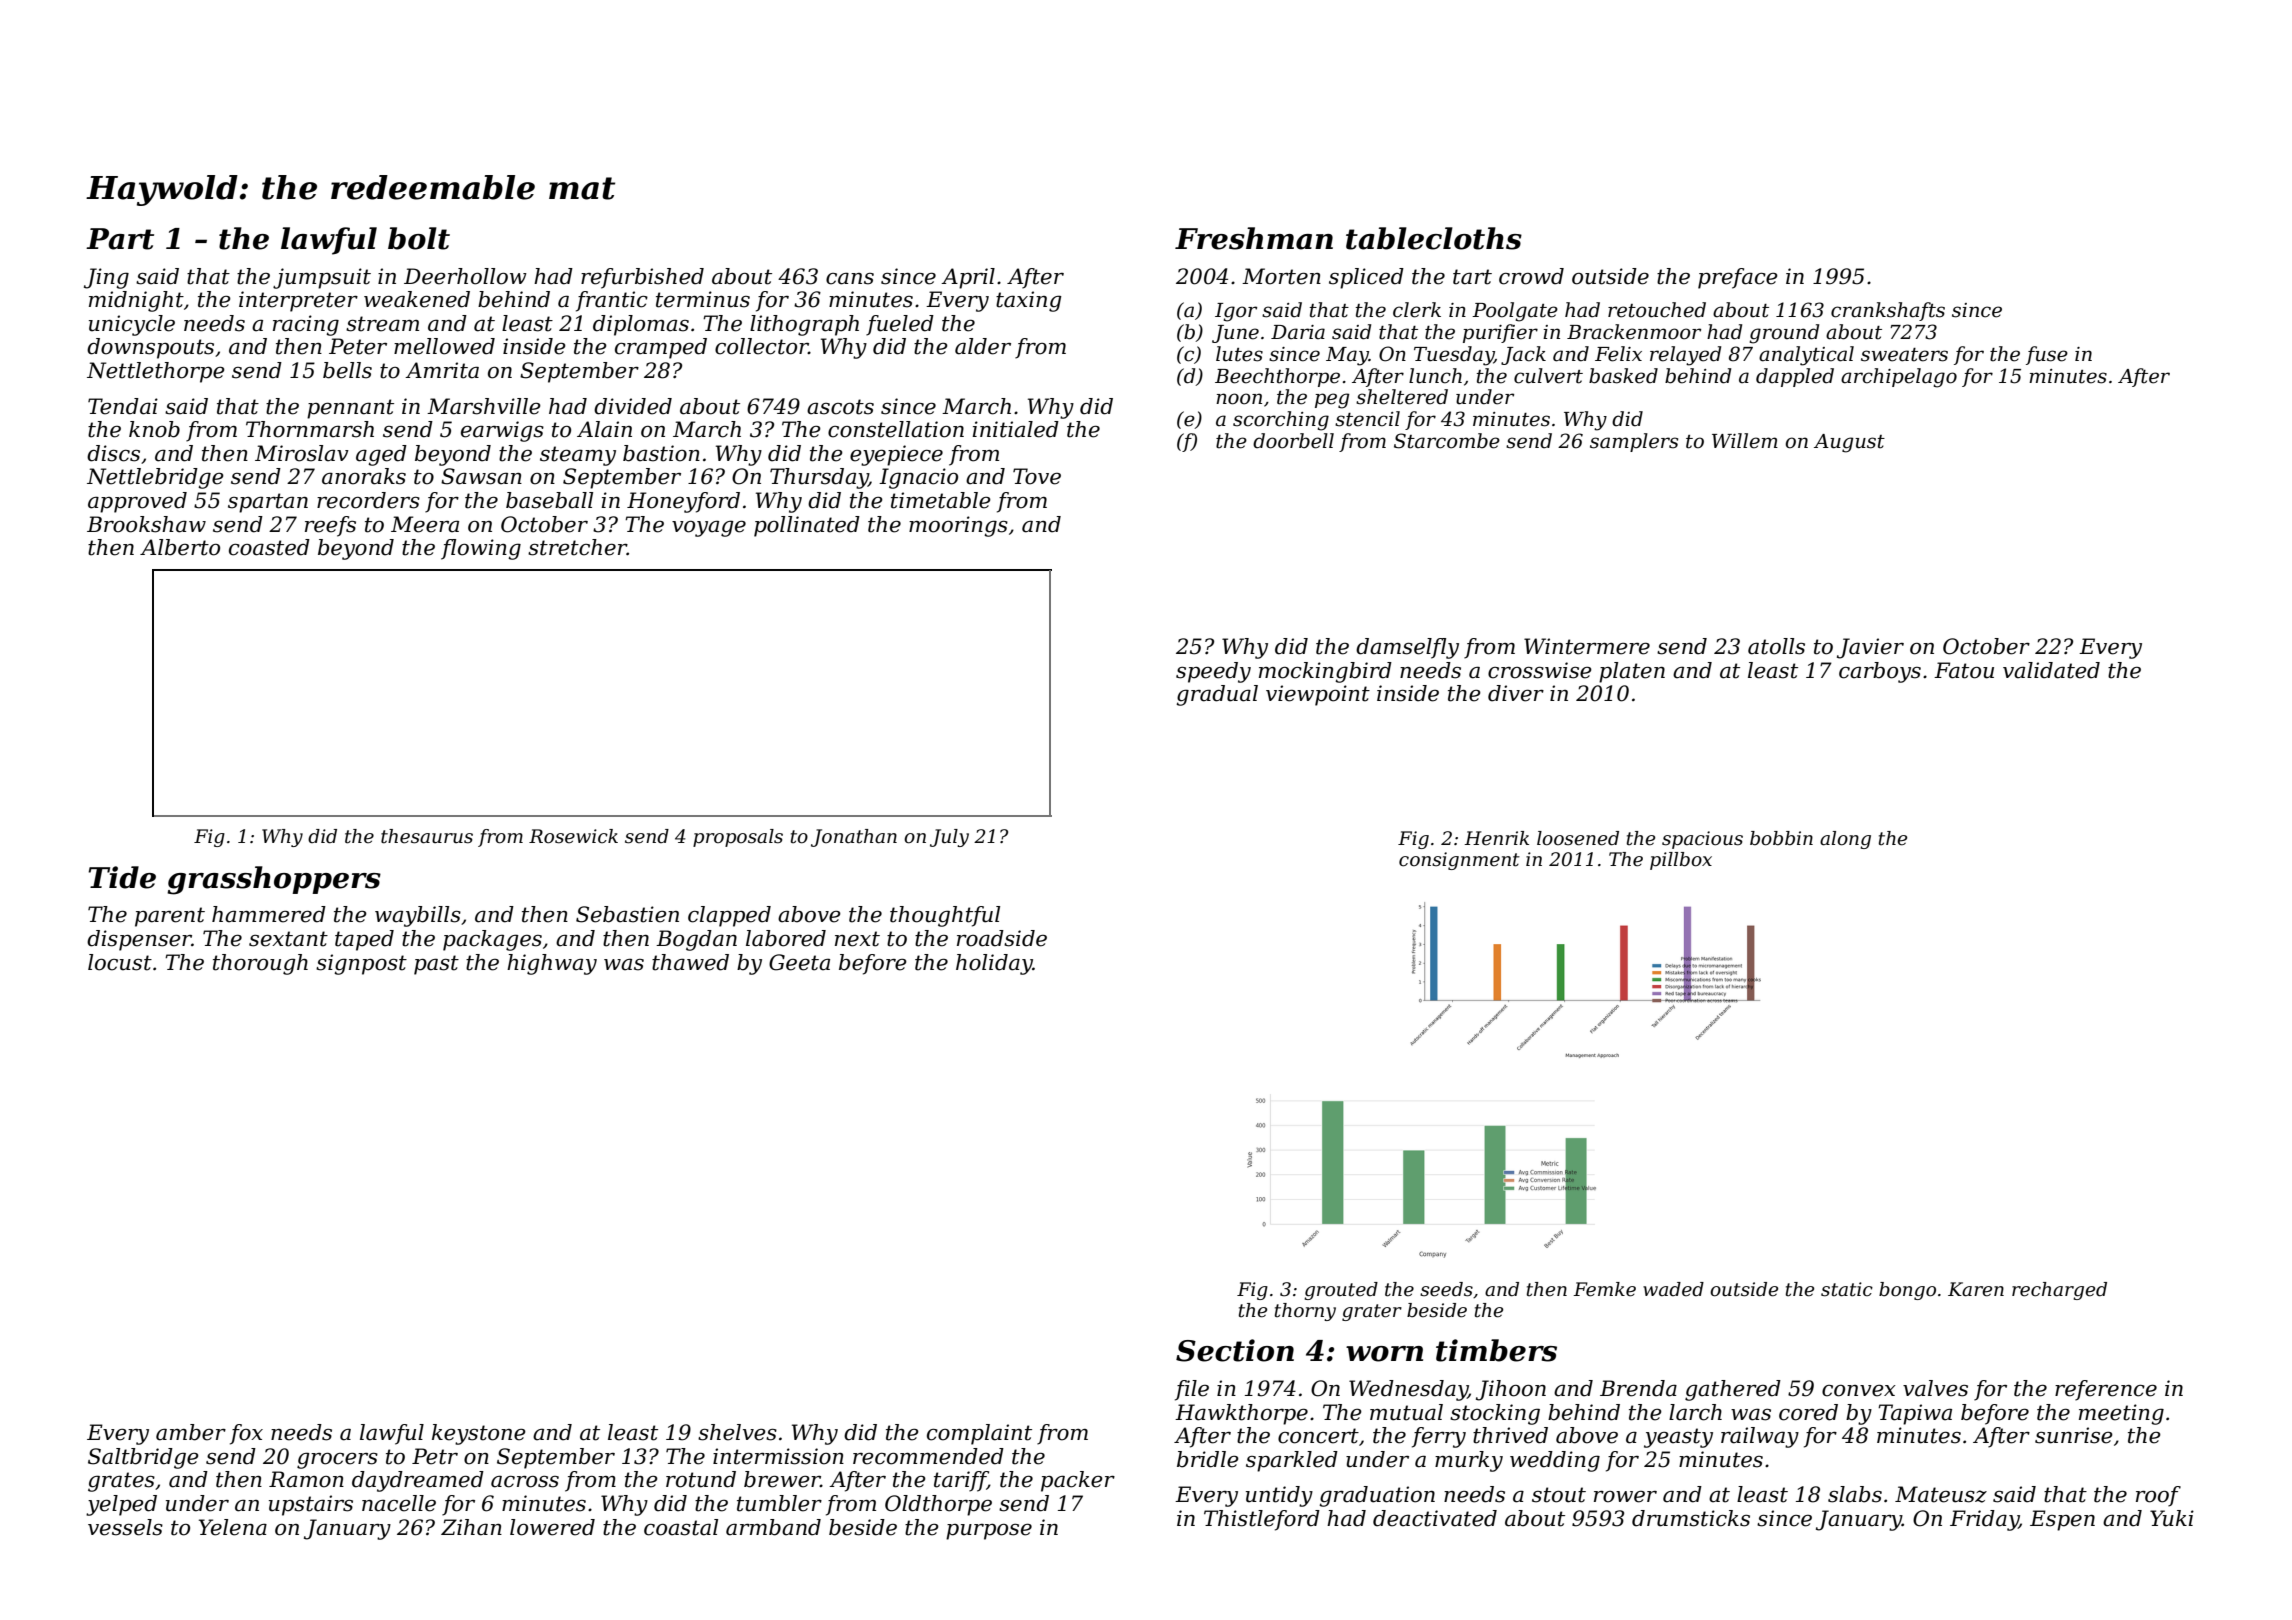 This page has height=1620, width=2292. Describe the element at coordinates (1760, 1437) in the page. I see `railway` at that location.
